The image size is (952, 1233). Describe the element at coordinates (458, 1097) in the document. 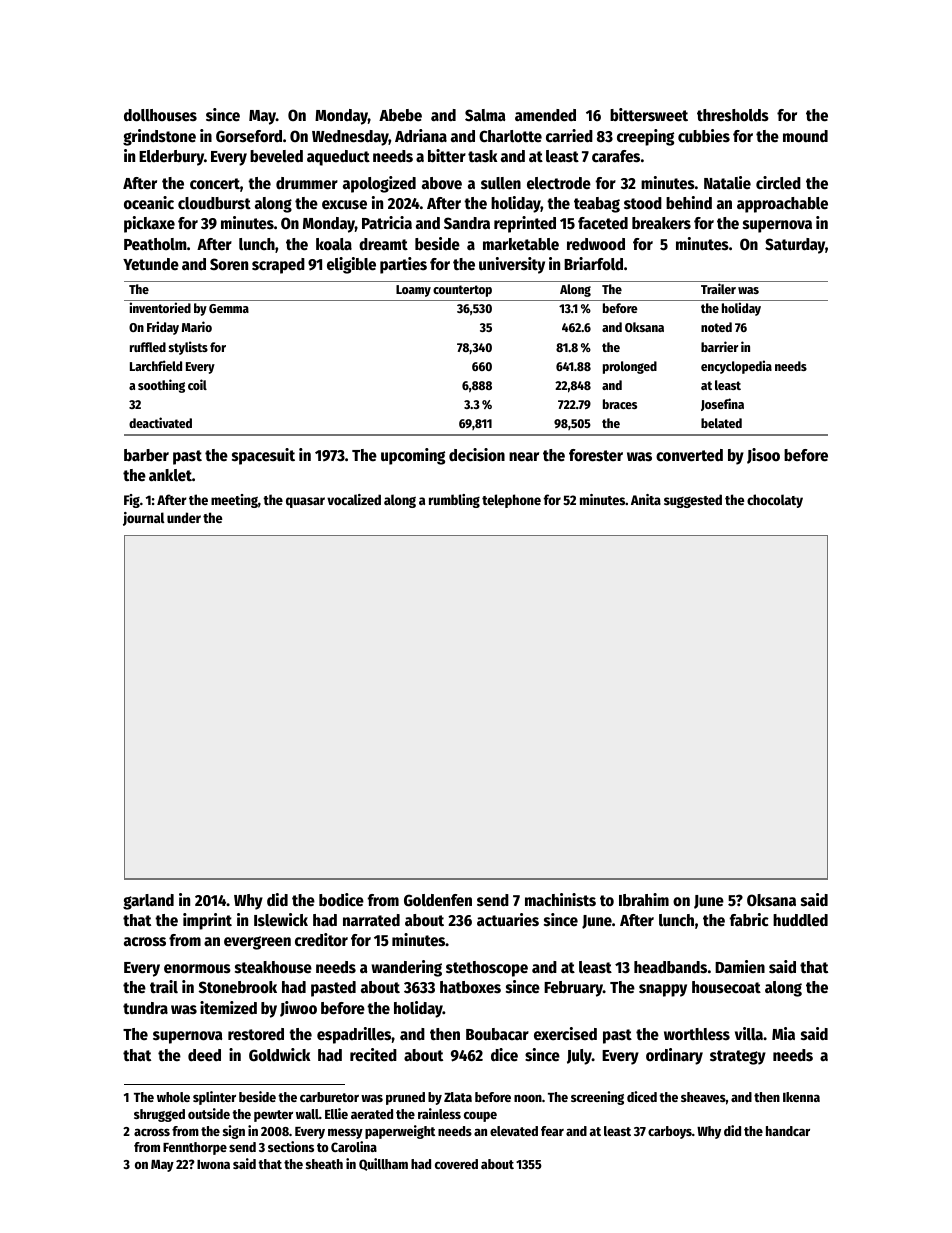

I see `Zlata` at that location.
